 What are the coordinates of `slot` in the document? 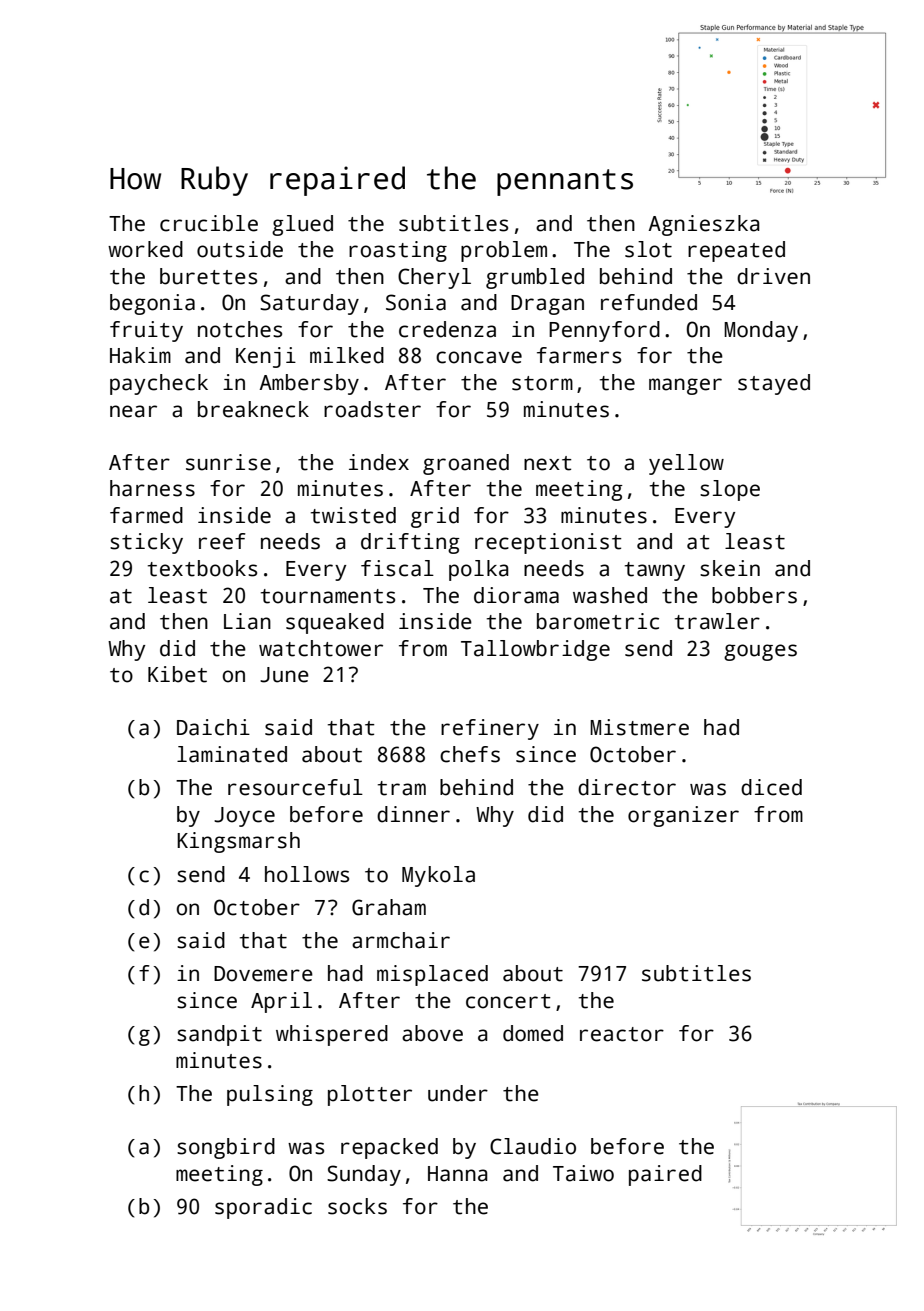 It's located at (648, 249).
